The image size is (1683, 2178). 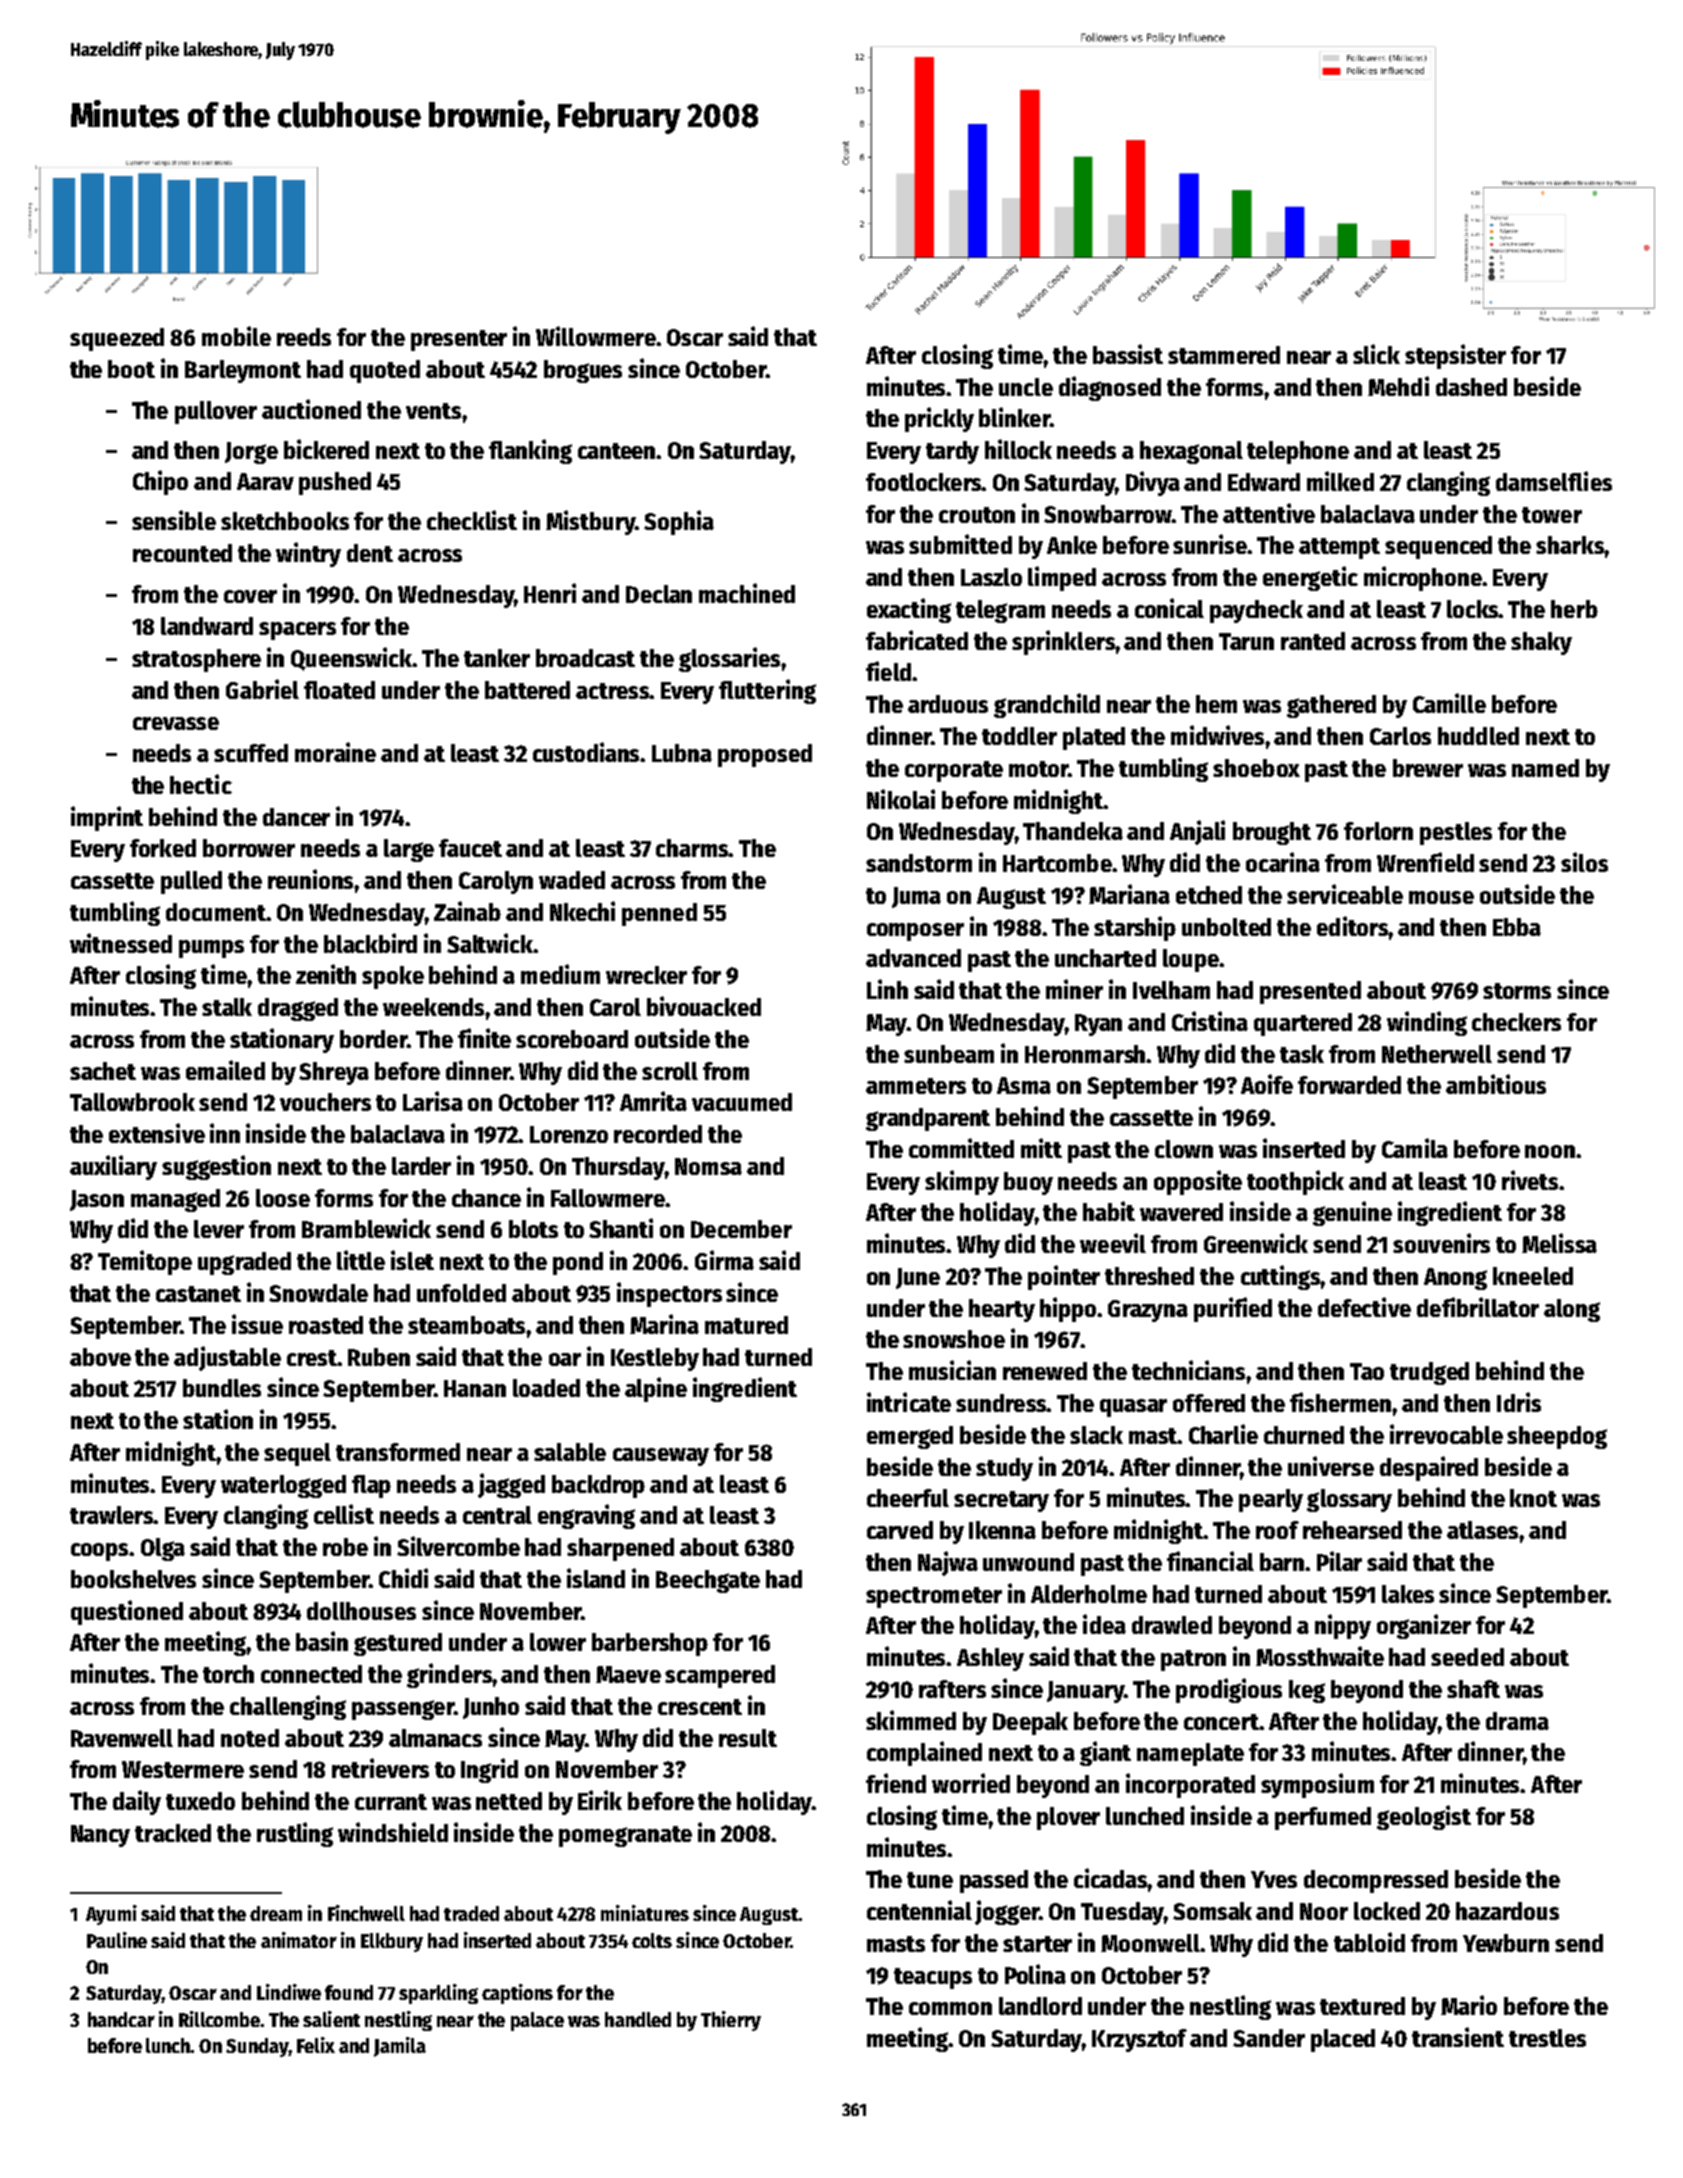 What do you see at coordinates (638, 2019) in the document?
I see `handled` at bounding box center [638, 2019].
